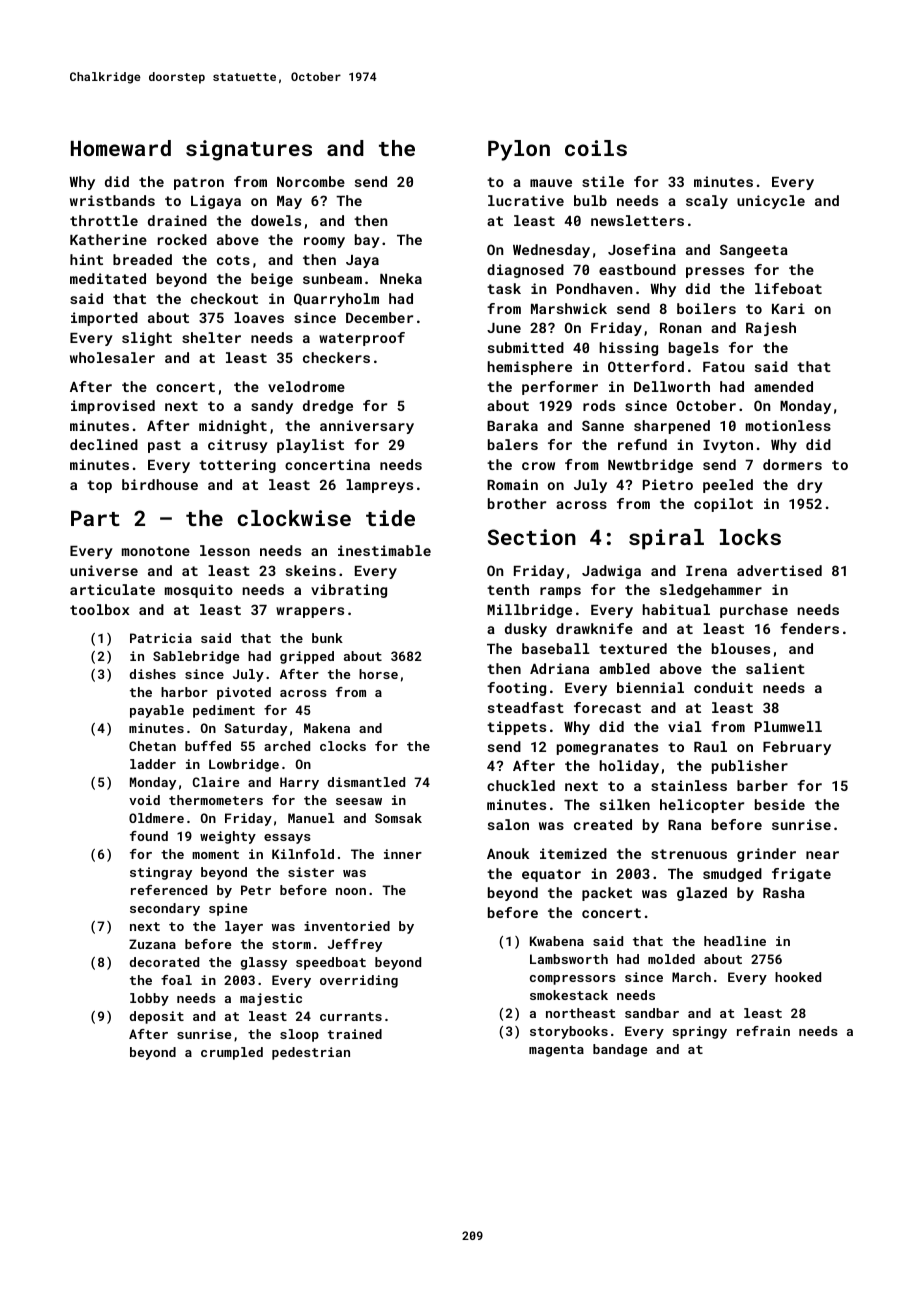  What do you see at coordinates (311, 570) in the image?
I see `skeins` at bounding box center [311, 570].
